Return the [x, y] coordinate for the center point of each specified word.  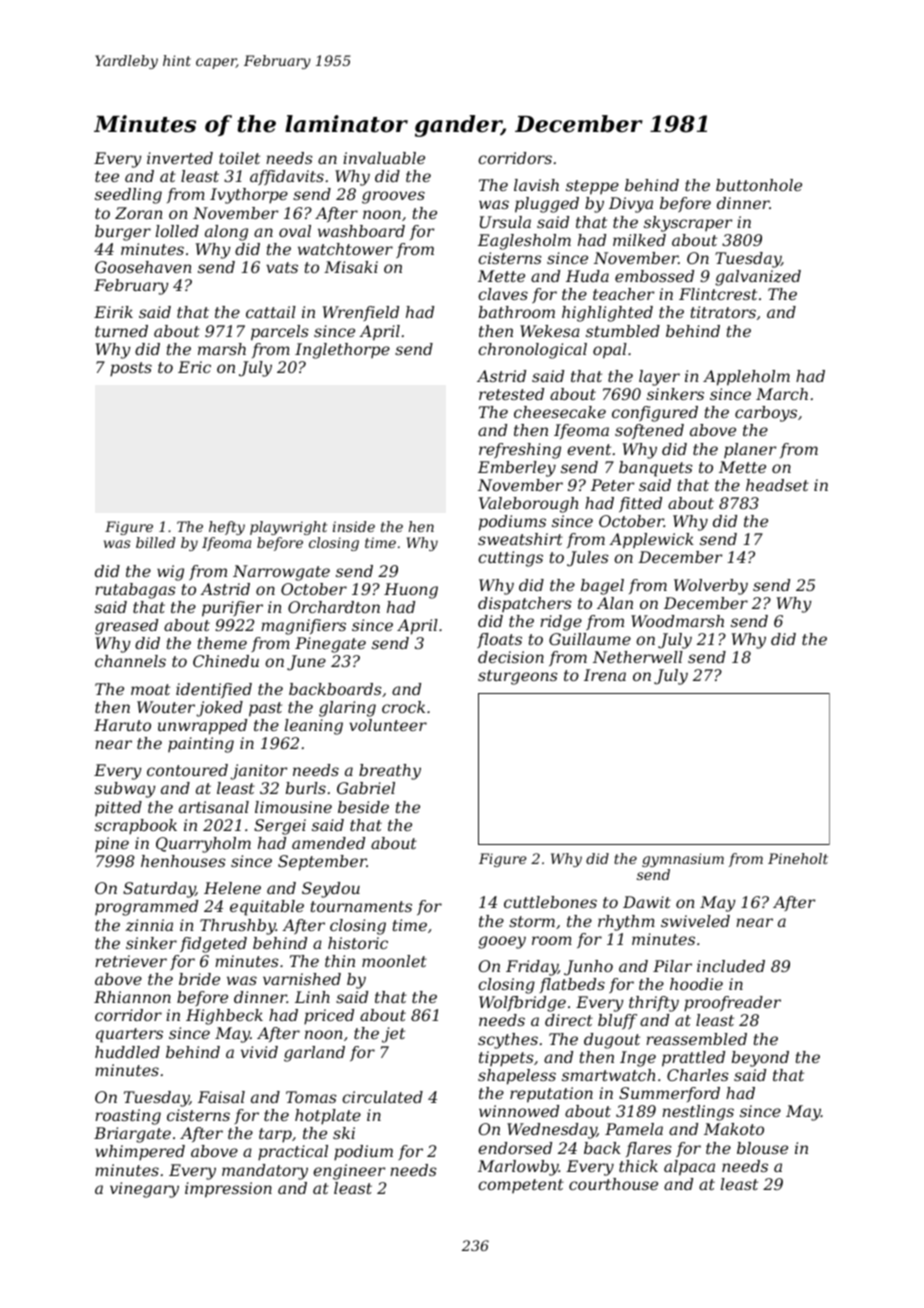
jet [393, 1035]
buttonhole [759, 185]
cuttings [510, 559]
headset [777, 485]
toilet [239, 158]
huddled [127, 1052]
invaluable [384, 158]
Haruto [122, 725]
